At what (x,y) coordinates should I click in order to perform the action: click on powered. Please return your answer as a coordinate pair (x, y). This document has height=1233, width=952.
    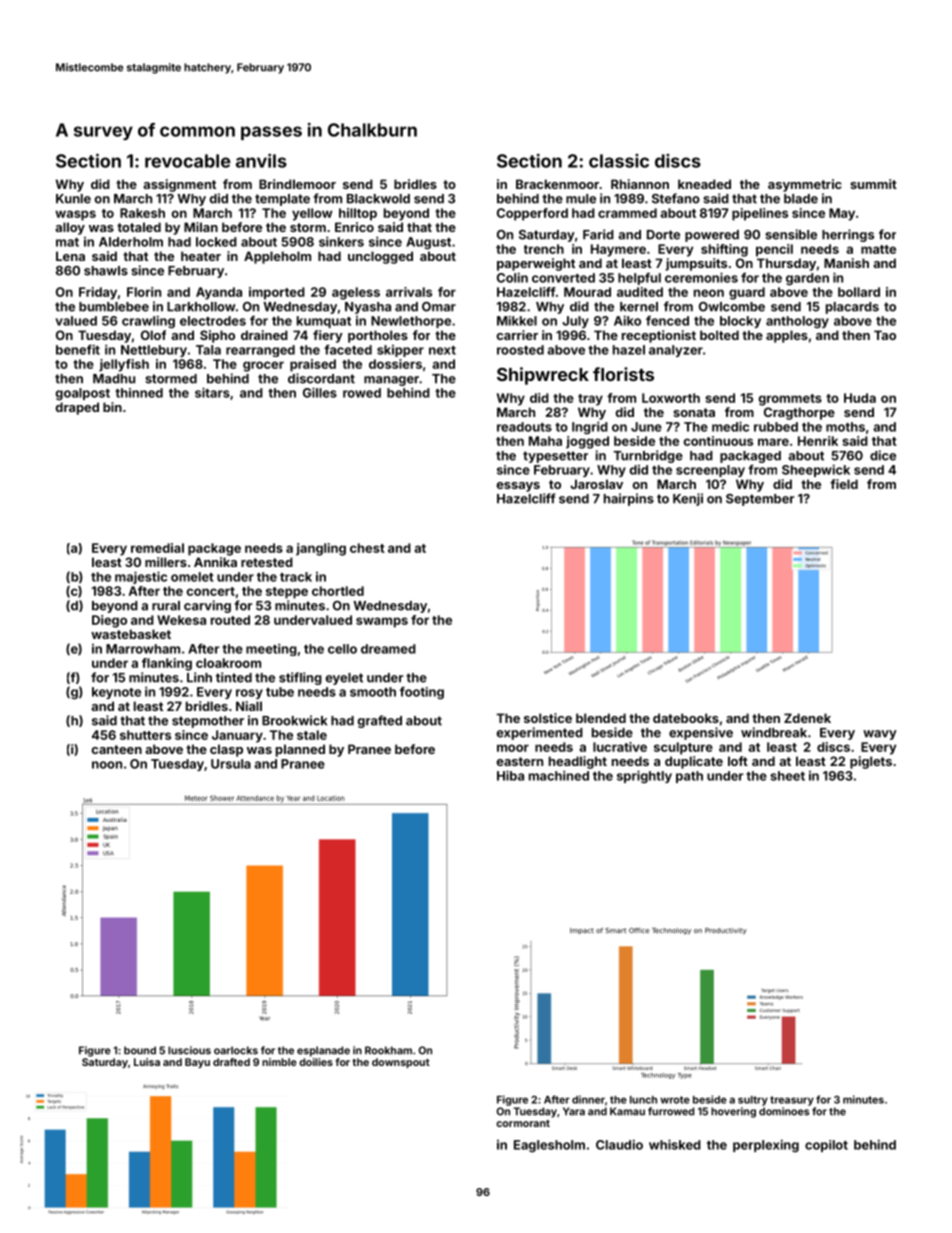
    Looking at the image, I should click on (712, 236).
